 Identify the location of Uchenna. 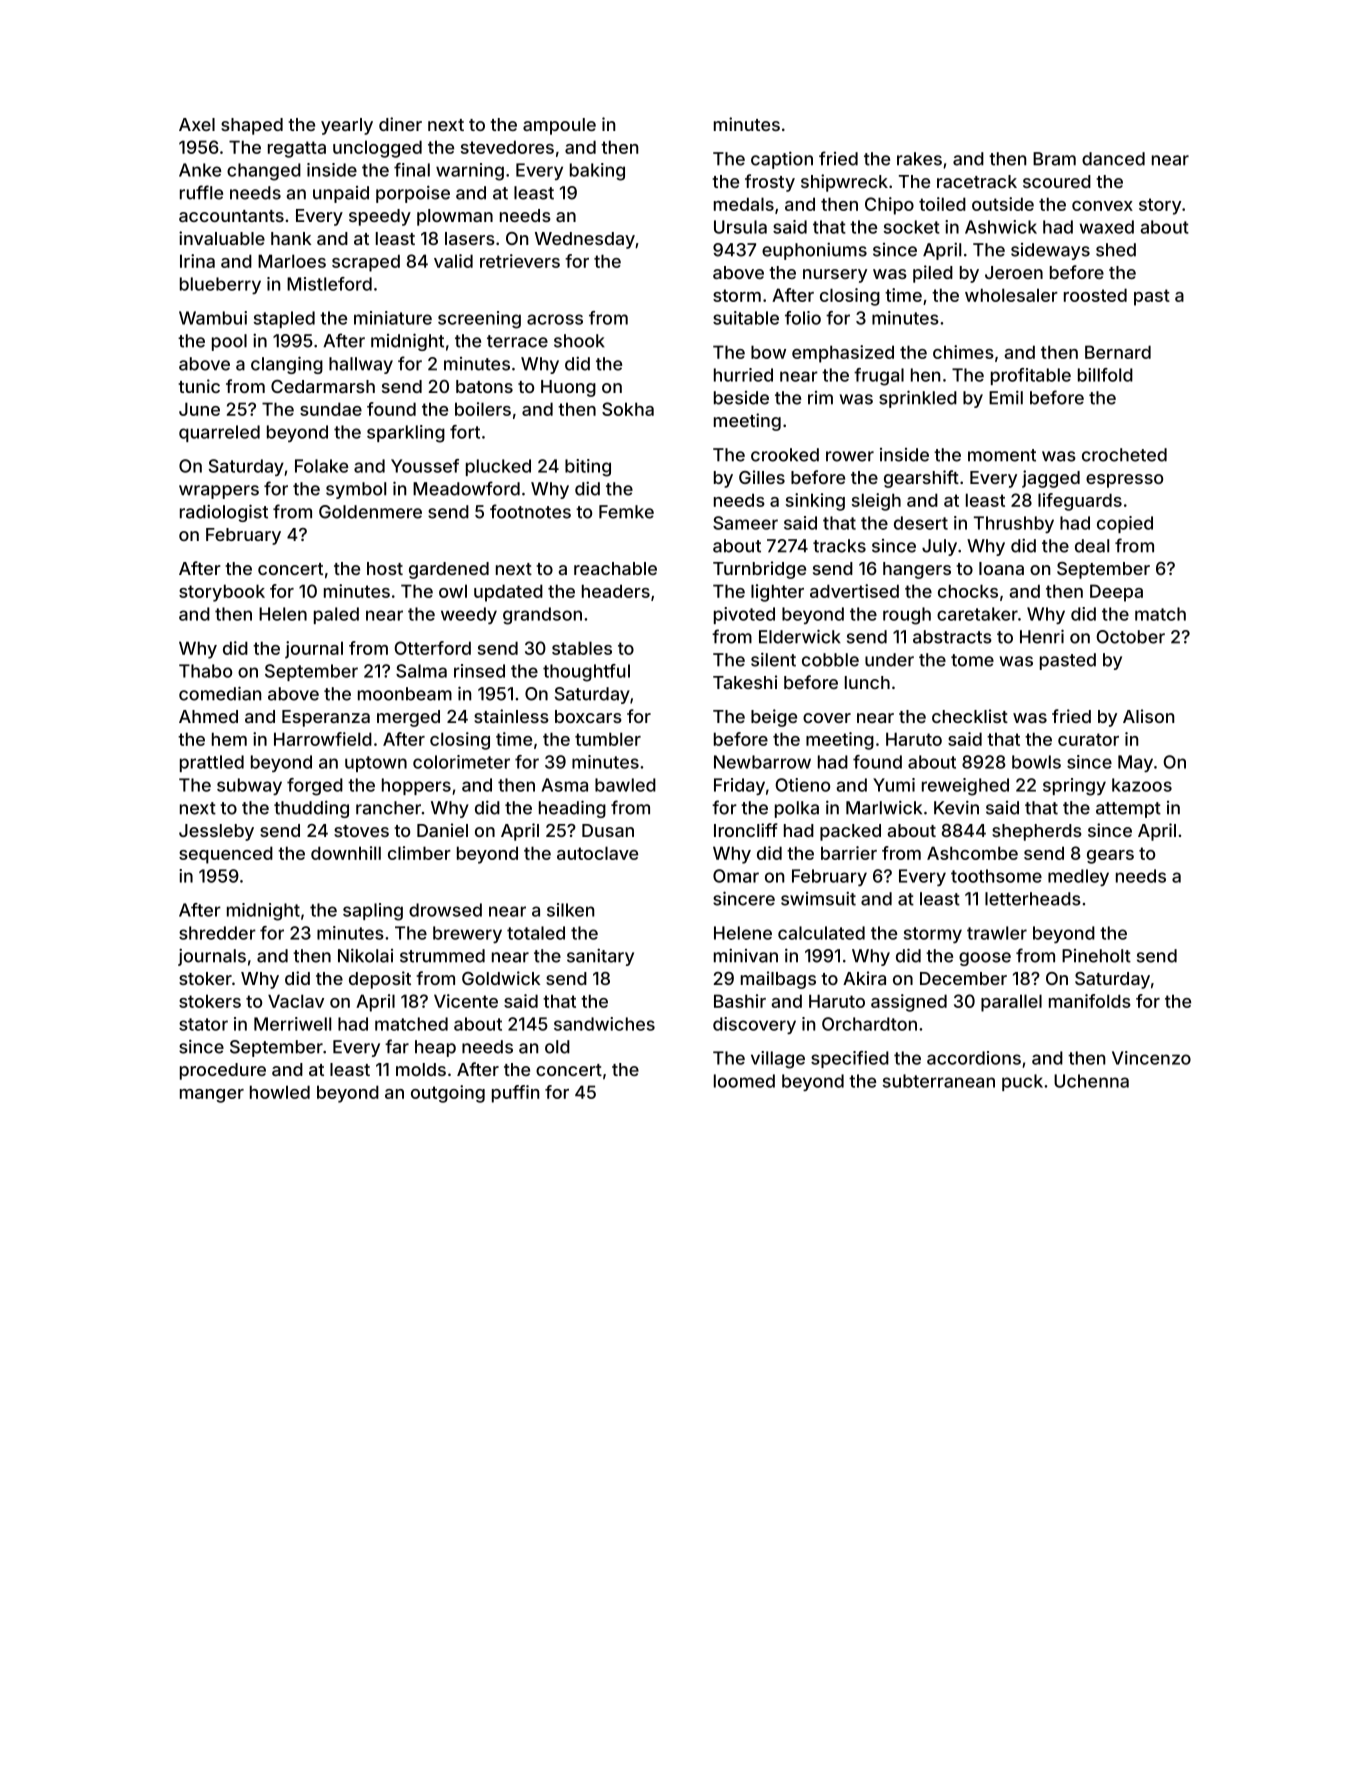
(1091, 1081).
